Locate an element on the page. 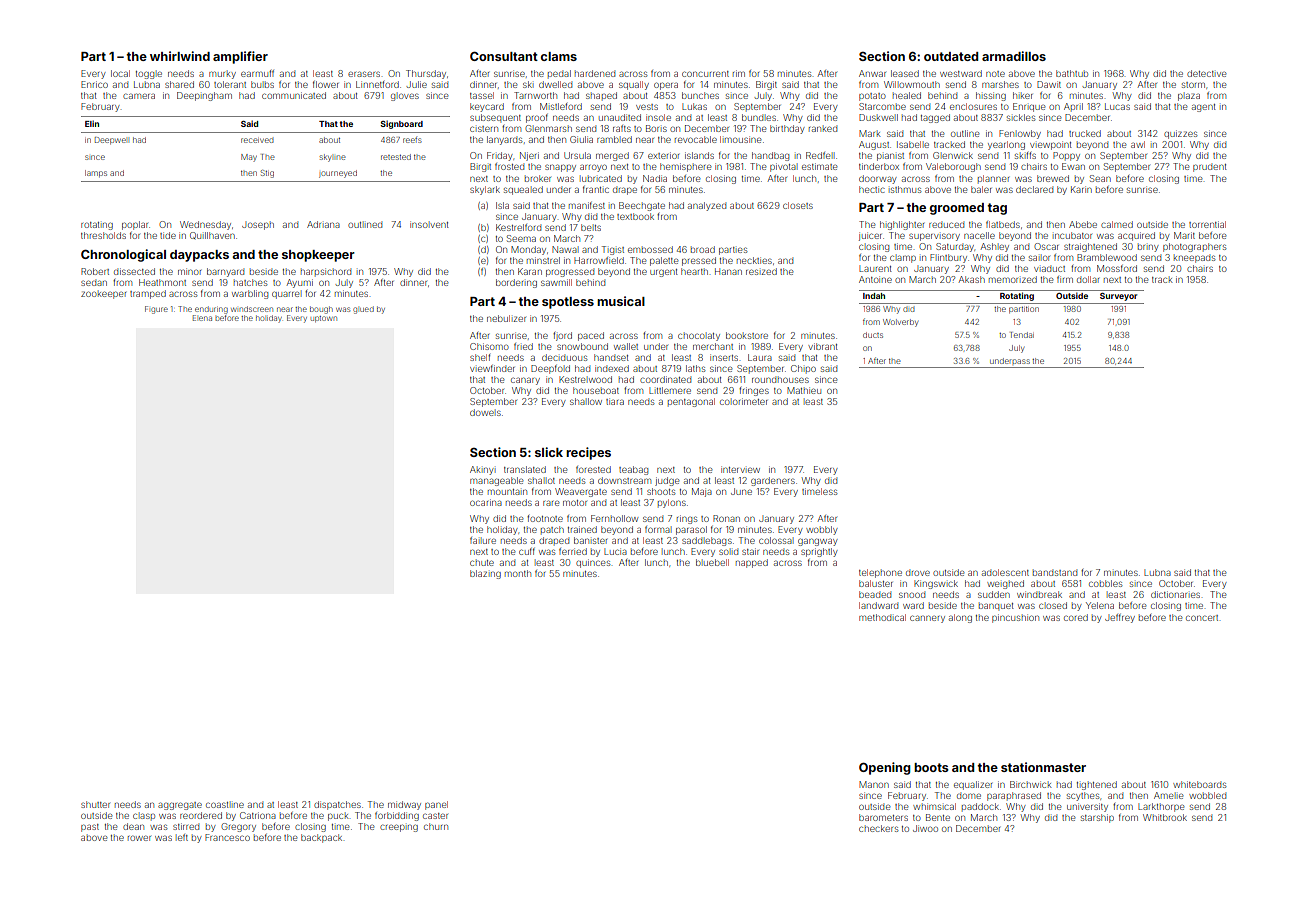  opera is located at coordinates (666, 86).
